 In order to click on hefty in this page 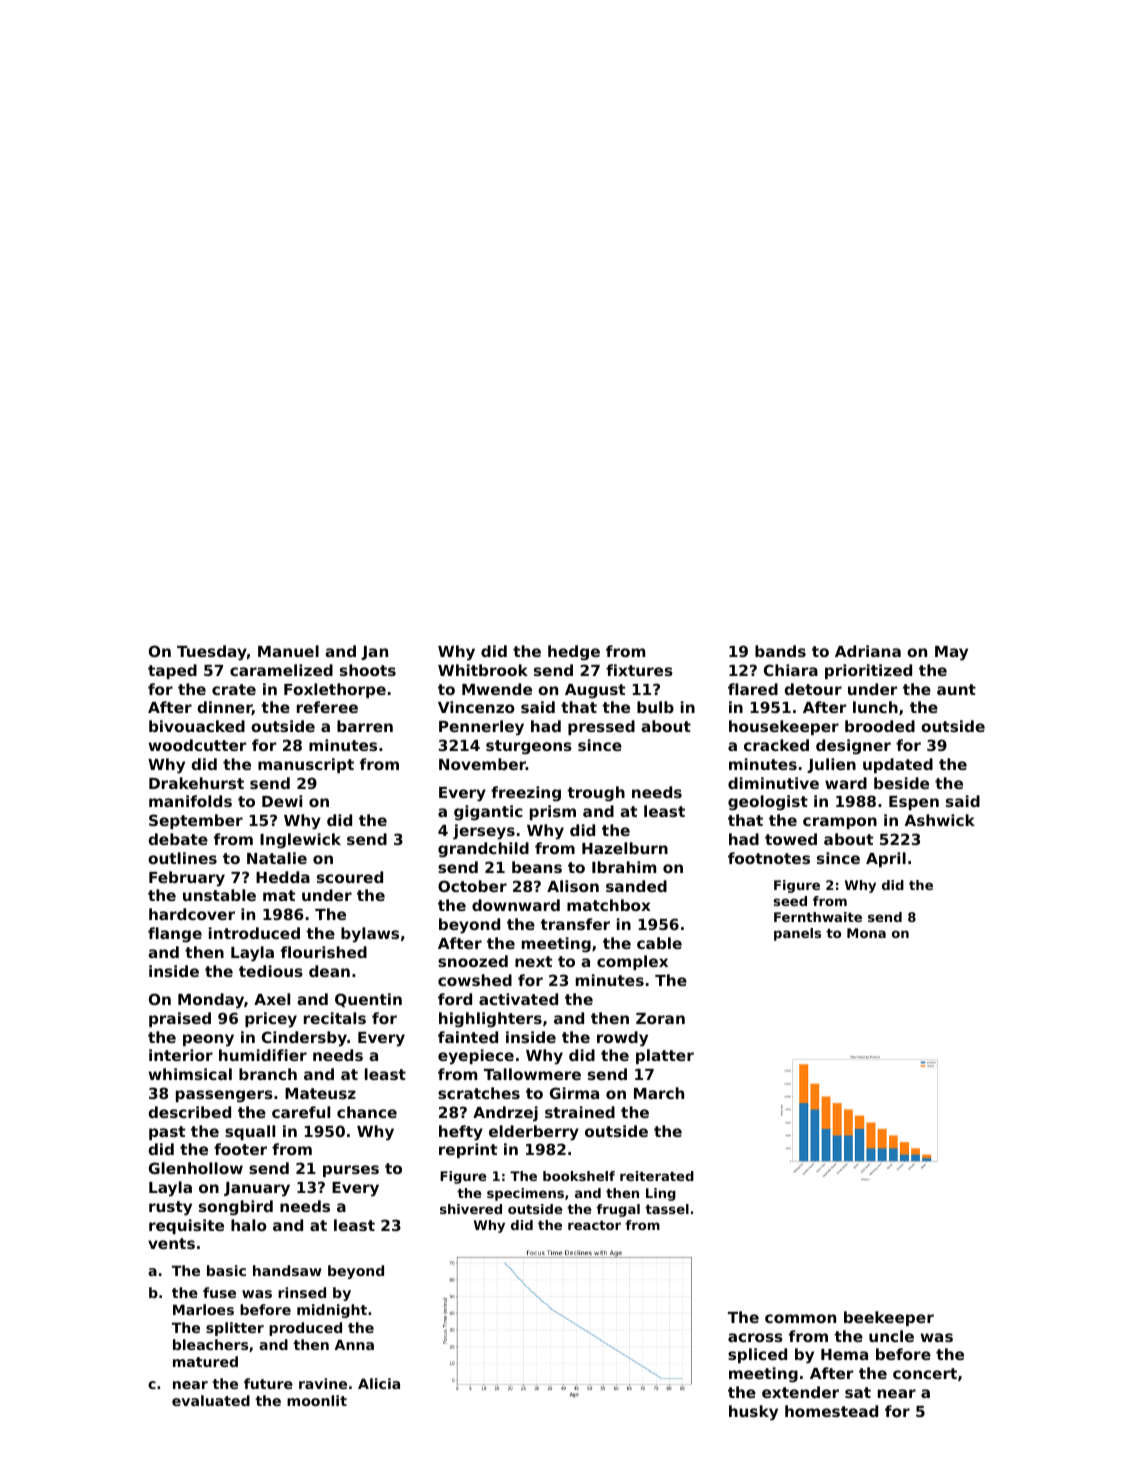, I will do `click(461, 1133)`.
